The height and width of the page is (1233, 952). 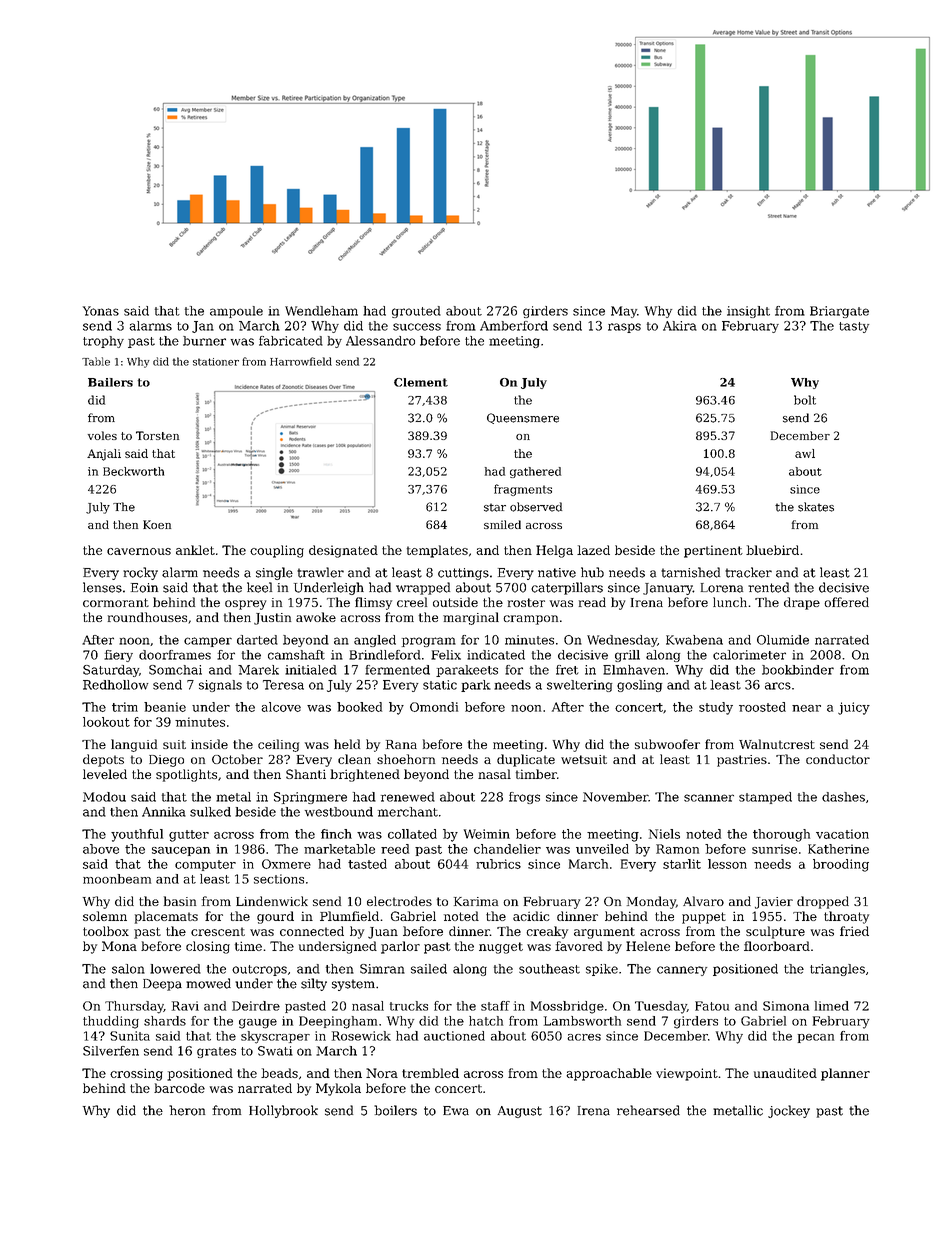 I want to click on Somchai, so click(x=175, y=670).
